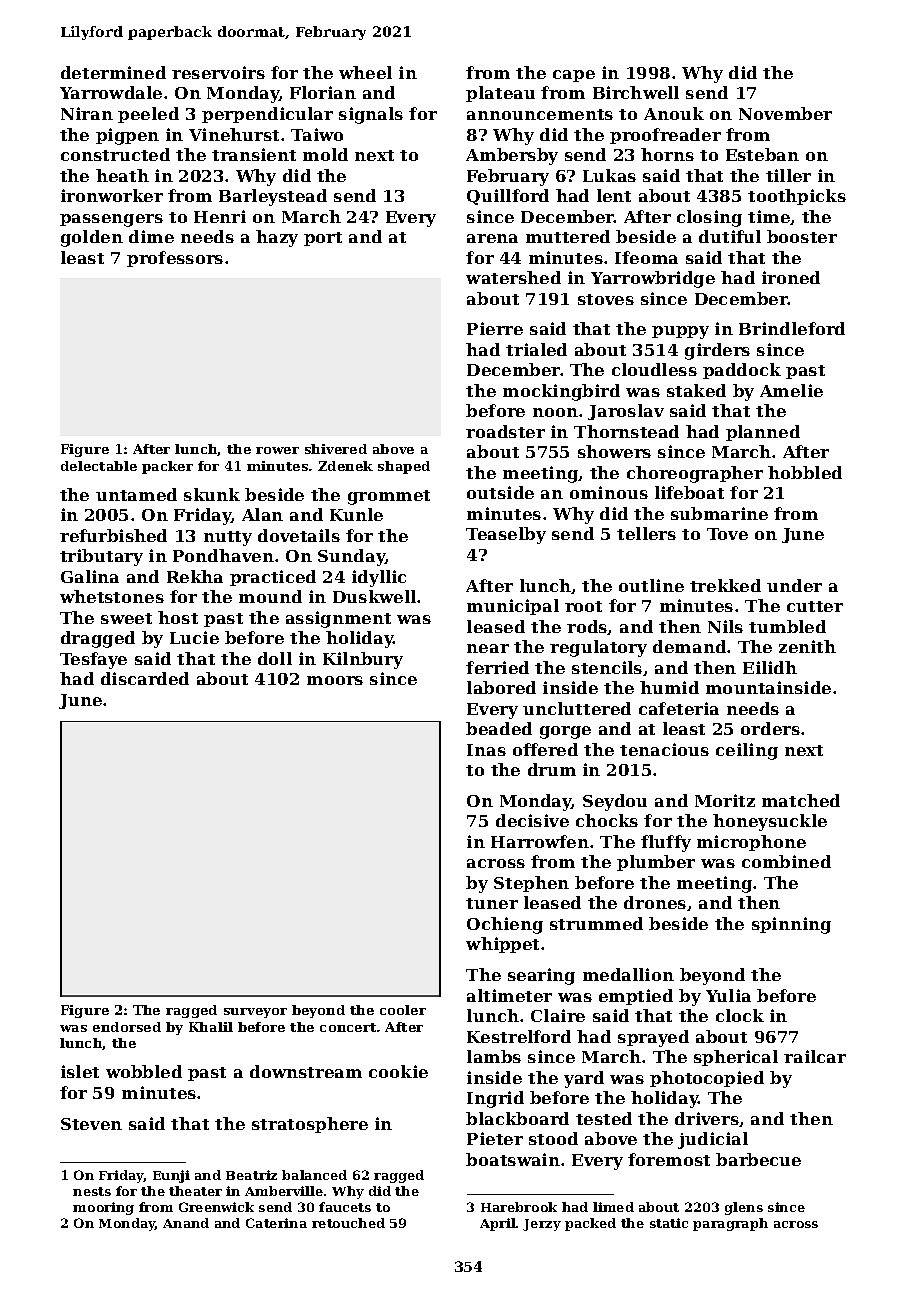 Image resolution: width=908 pixels, height=1316 pixels. What do you see at coordinates (744, 1208) in the screenshot?
I see `glens` at bounding box center [744, 1208].
